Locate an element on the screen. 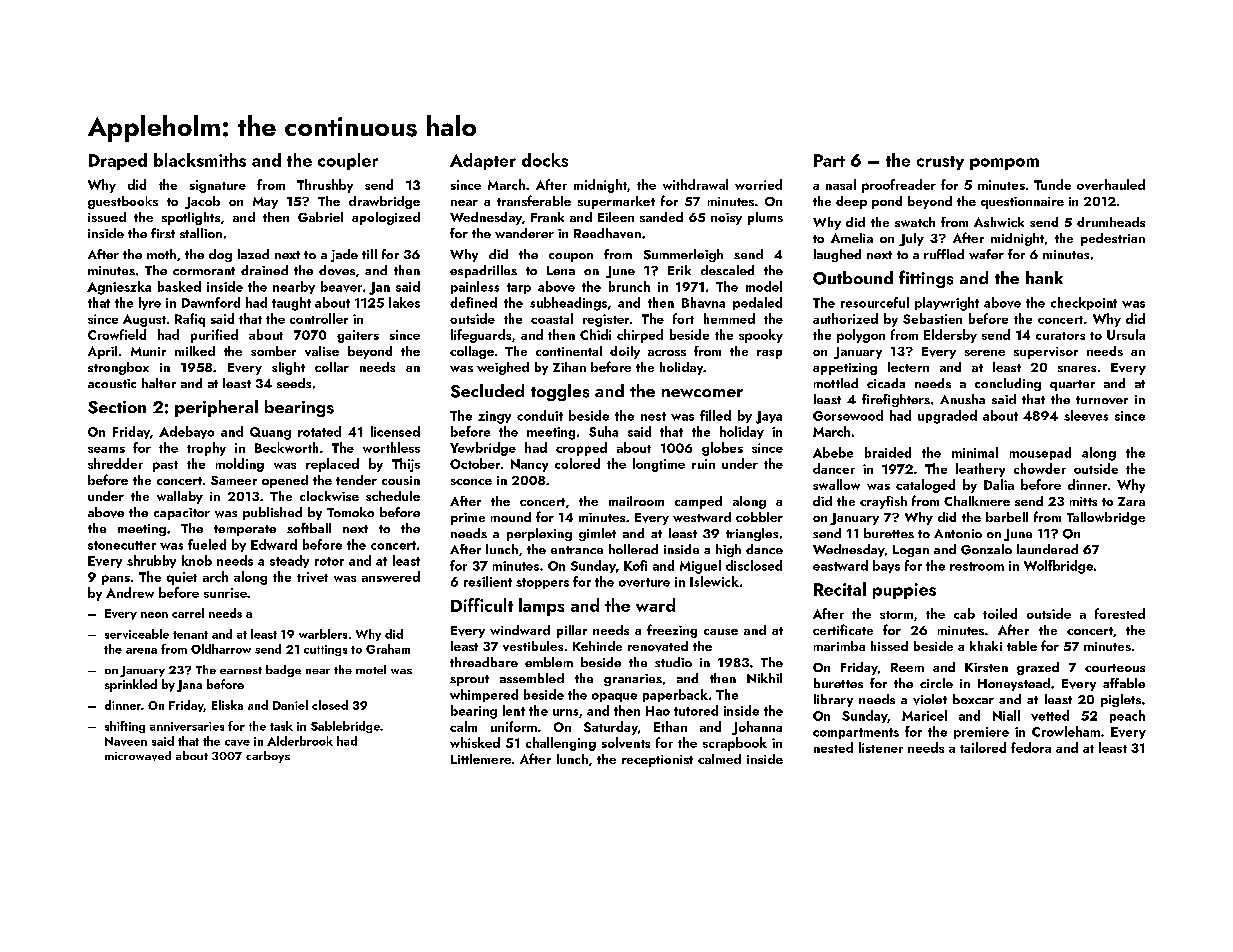  vestibules is located at coordinates (533, 646).
